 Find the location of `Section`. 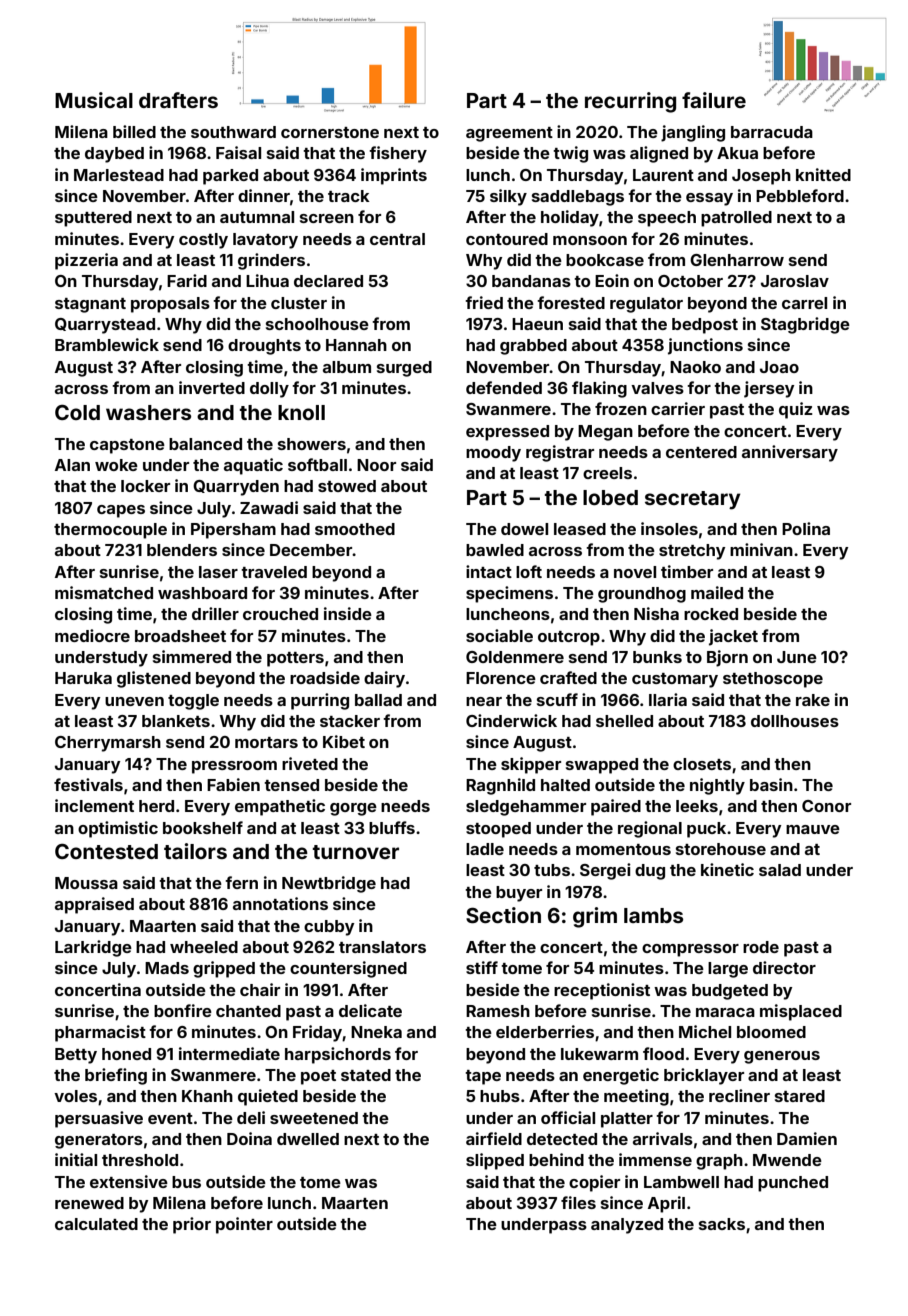

Section is located at coordinates (503, 915).
